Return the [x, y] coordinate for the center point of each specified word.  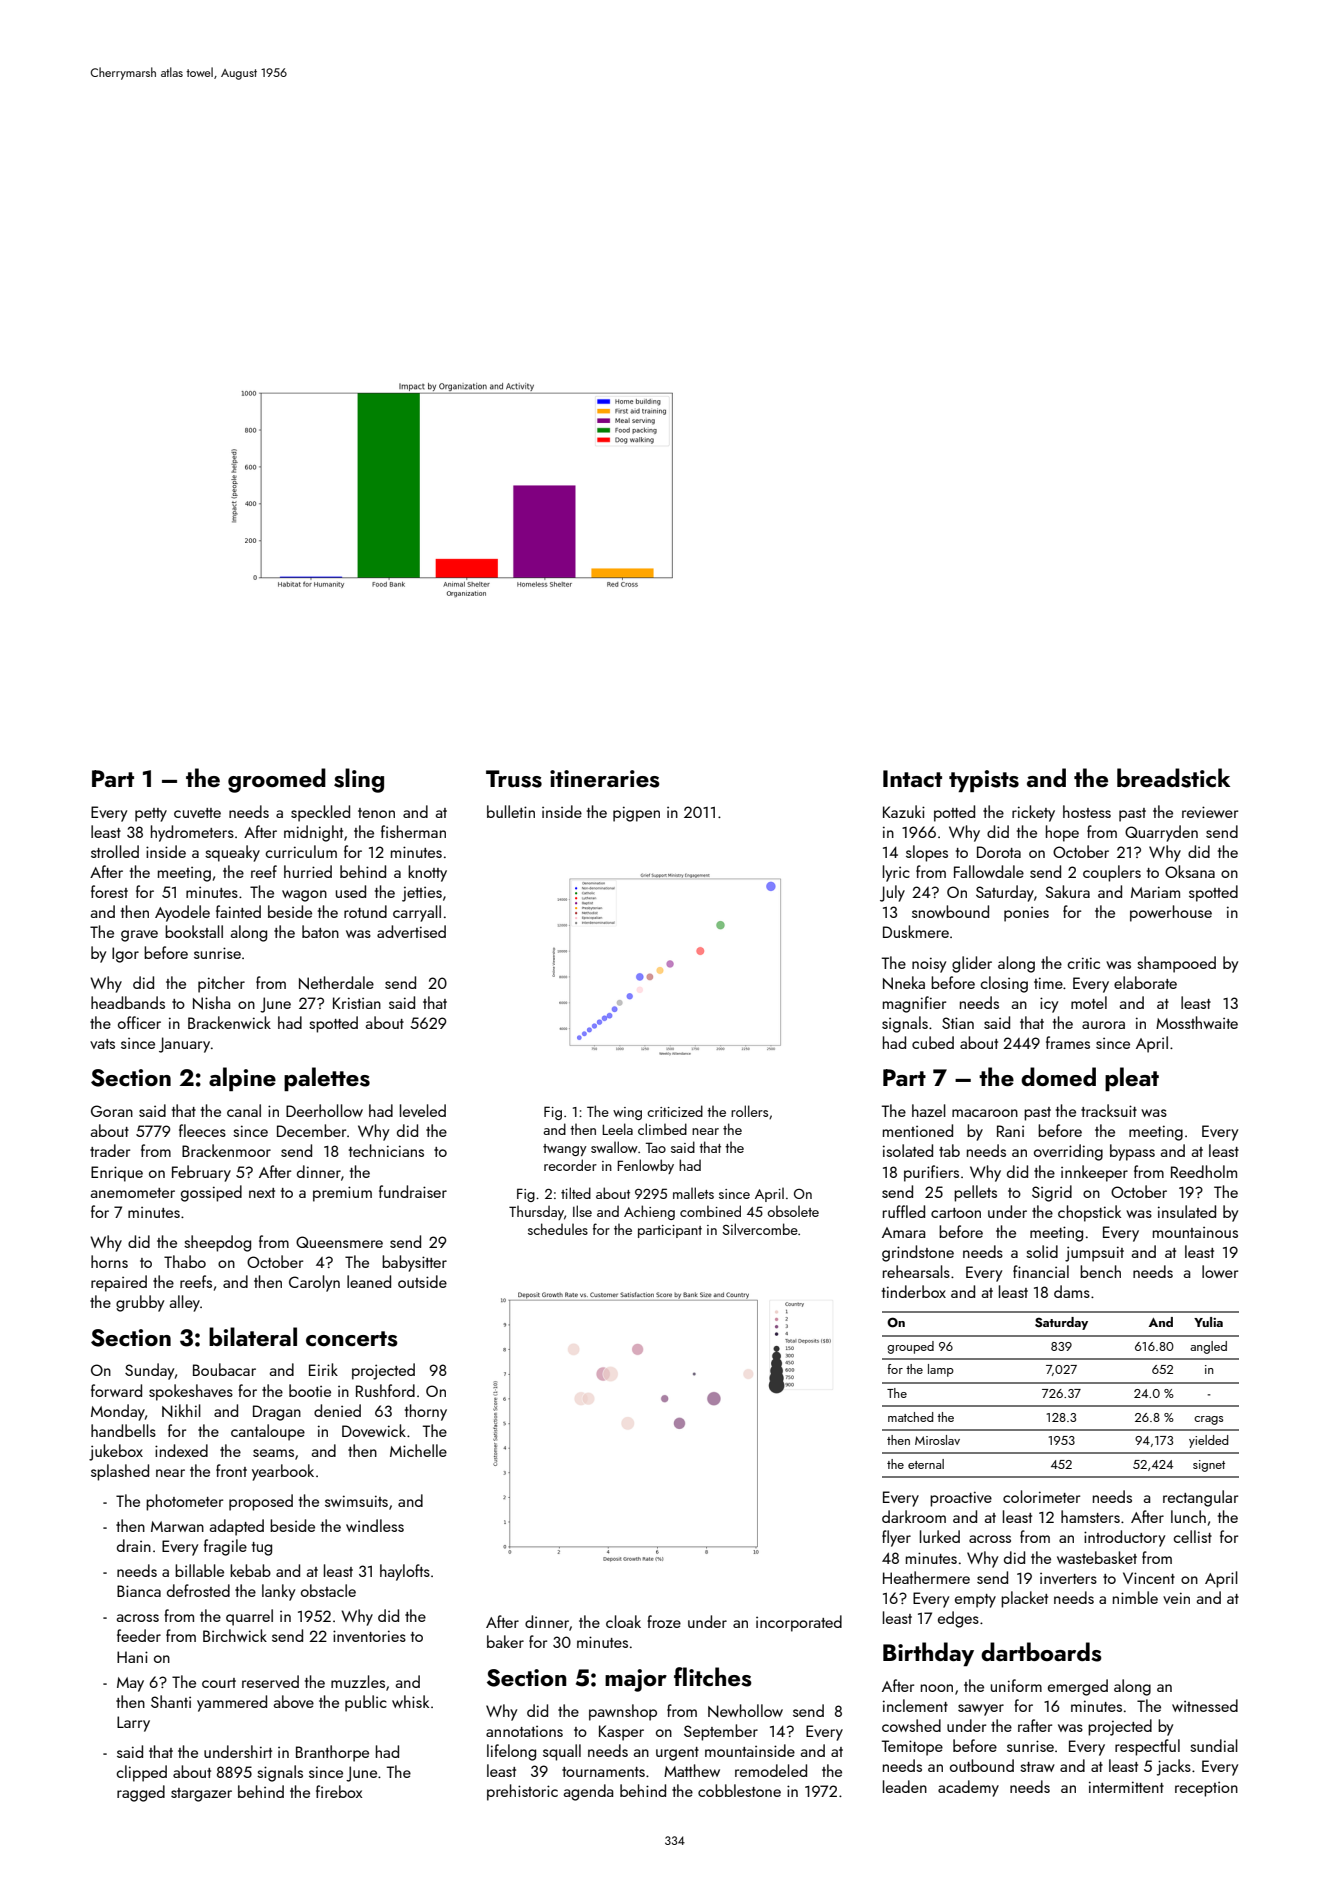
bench [1100, 1271]
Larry [133, 1724]
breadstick [1173, 778]
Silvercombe [760, 1229]
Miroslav [937, 1440]
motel [1089, 1002]
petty [151, 815]
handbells [123, 1430]
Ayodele [182, 913]
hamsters [1090, 1516]
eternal [926, 1464]
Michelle [418, 1450]
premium [342, 1194]
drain [134, 1545]
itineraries [605, 779]
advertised [411, 931]
